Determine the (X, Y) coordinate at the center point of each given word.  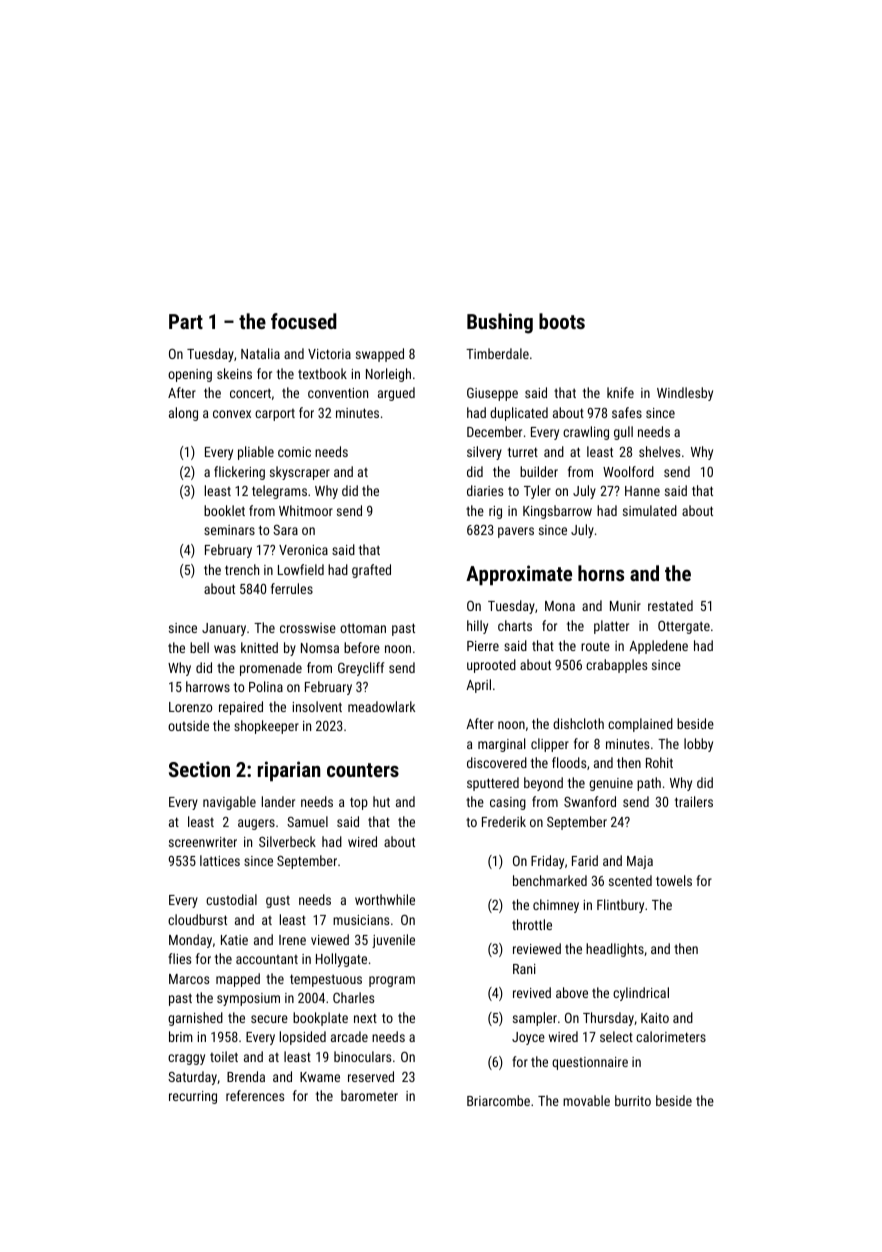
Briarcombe (498, 1100)
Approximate (519, 575)
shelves (659, 451)
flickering (239, 473)
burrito (633, 1100)
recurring (193, 1097)
